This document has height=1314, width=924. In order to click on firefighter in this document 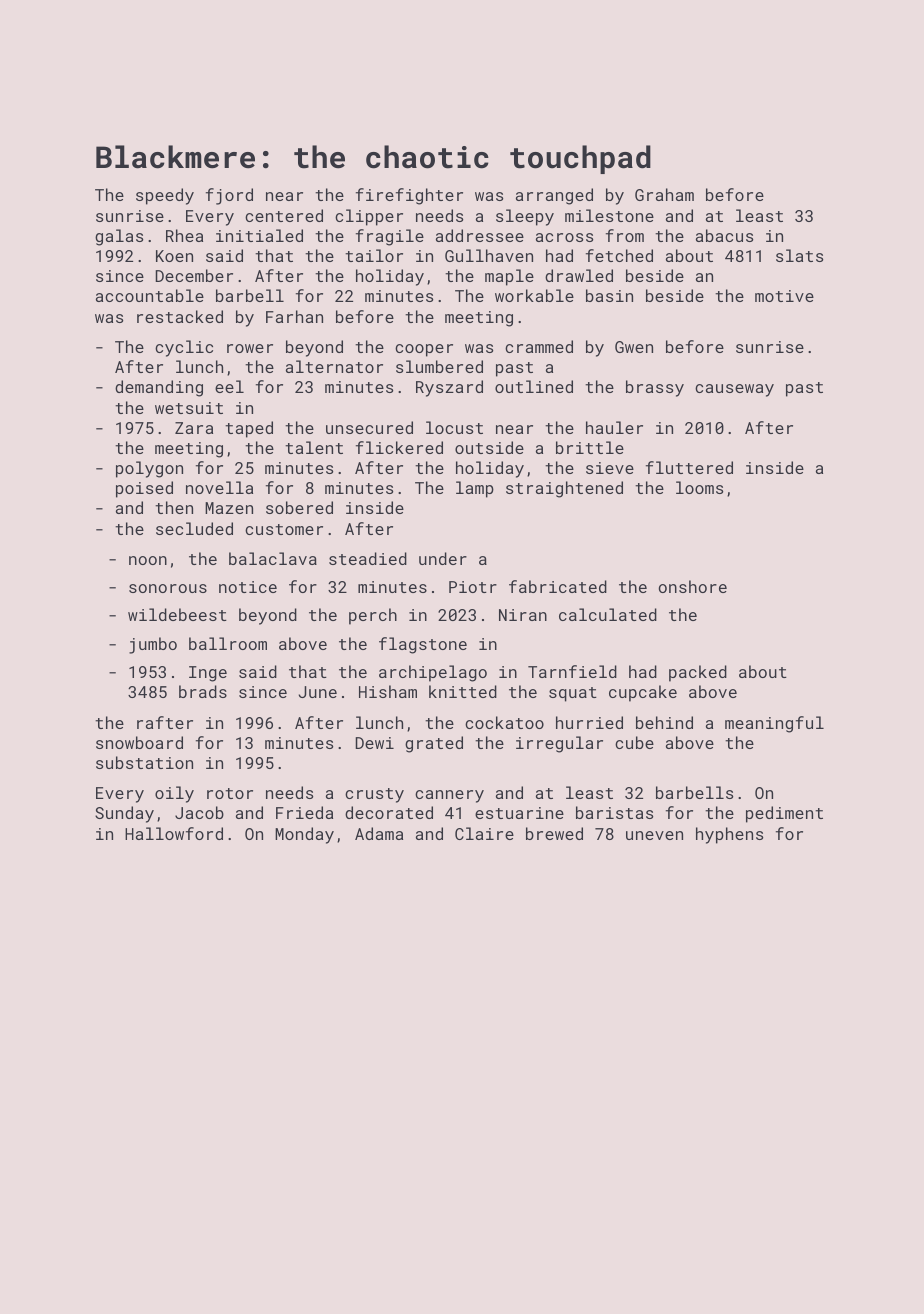, I will do `click(409, 196)`.
